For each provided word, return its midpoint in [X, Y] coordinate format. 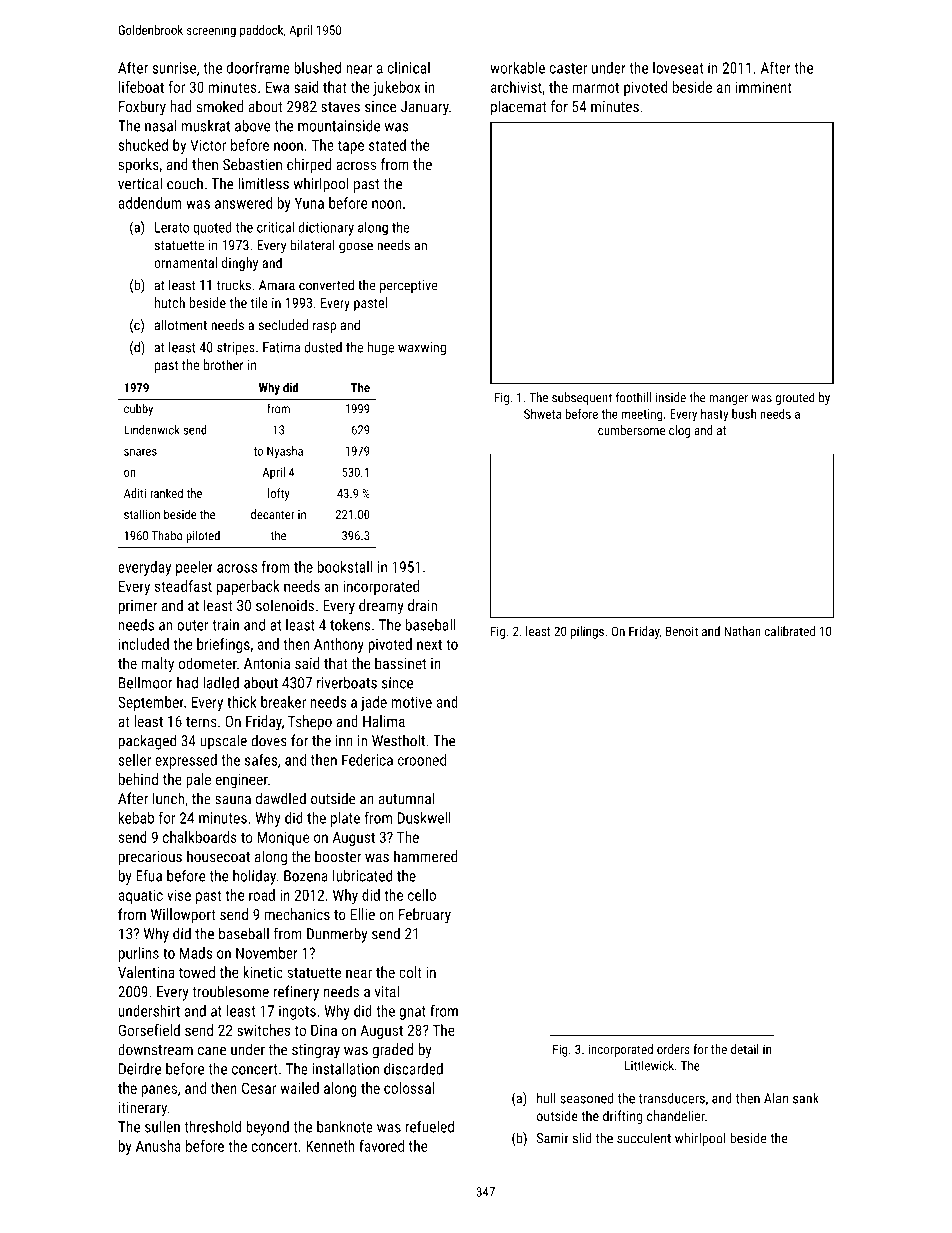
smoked [220, 106]
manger [728, 400]
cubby [138, 410]
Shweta [542, 414]
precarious [150, 858]
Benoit [682, 631]
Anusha [158, 1146]
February [425, 916]
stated [387, 145]
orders [673, 1049]
